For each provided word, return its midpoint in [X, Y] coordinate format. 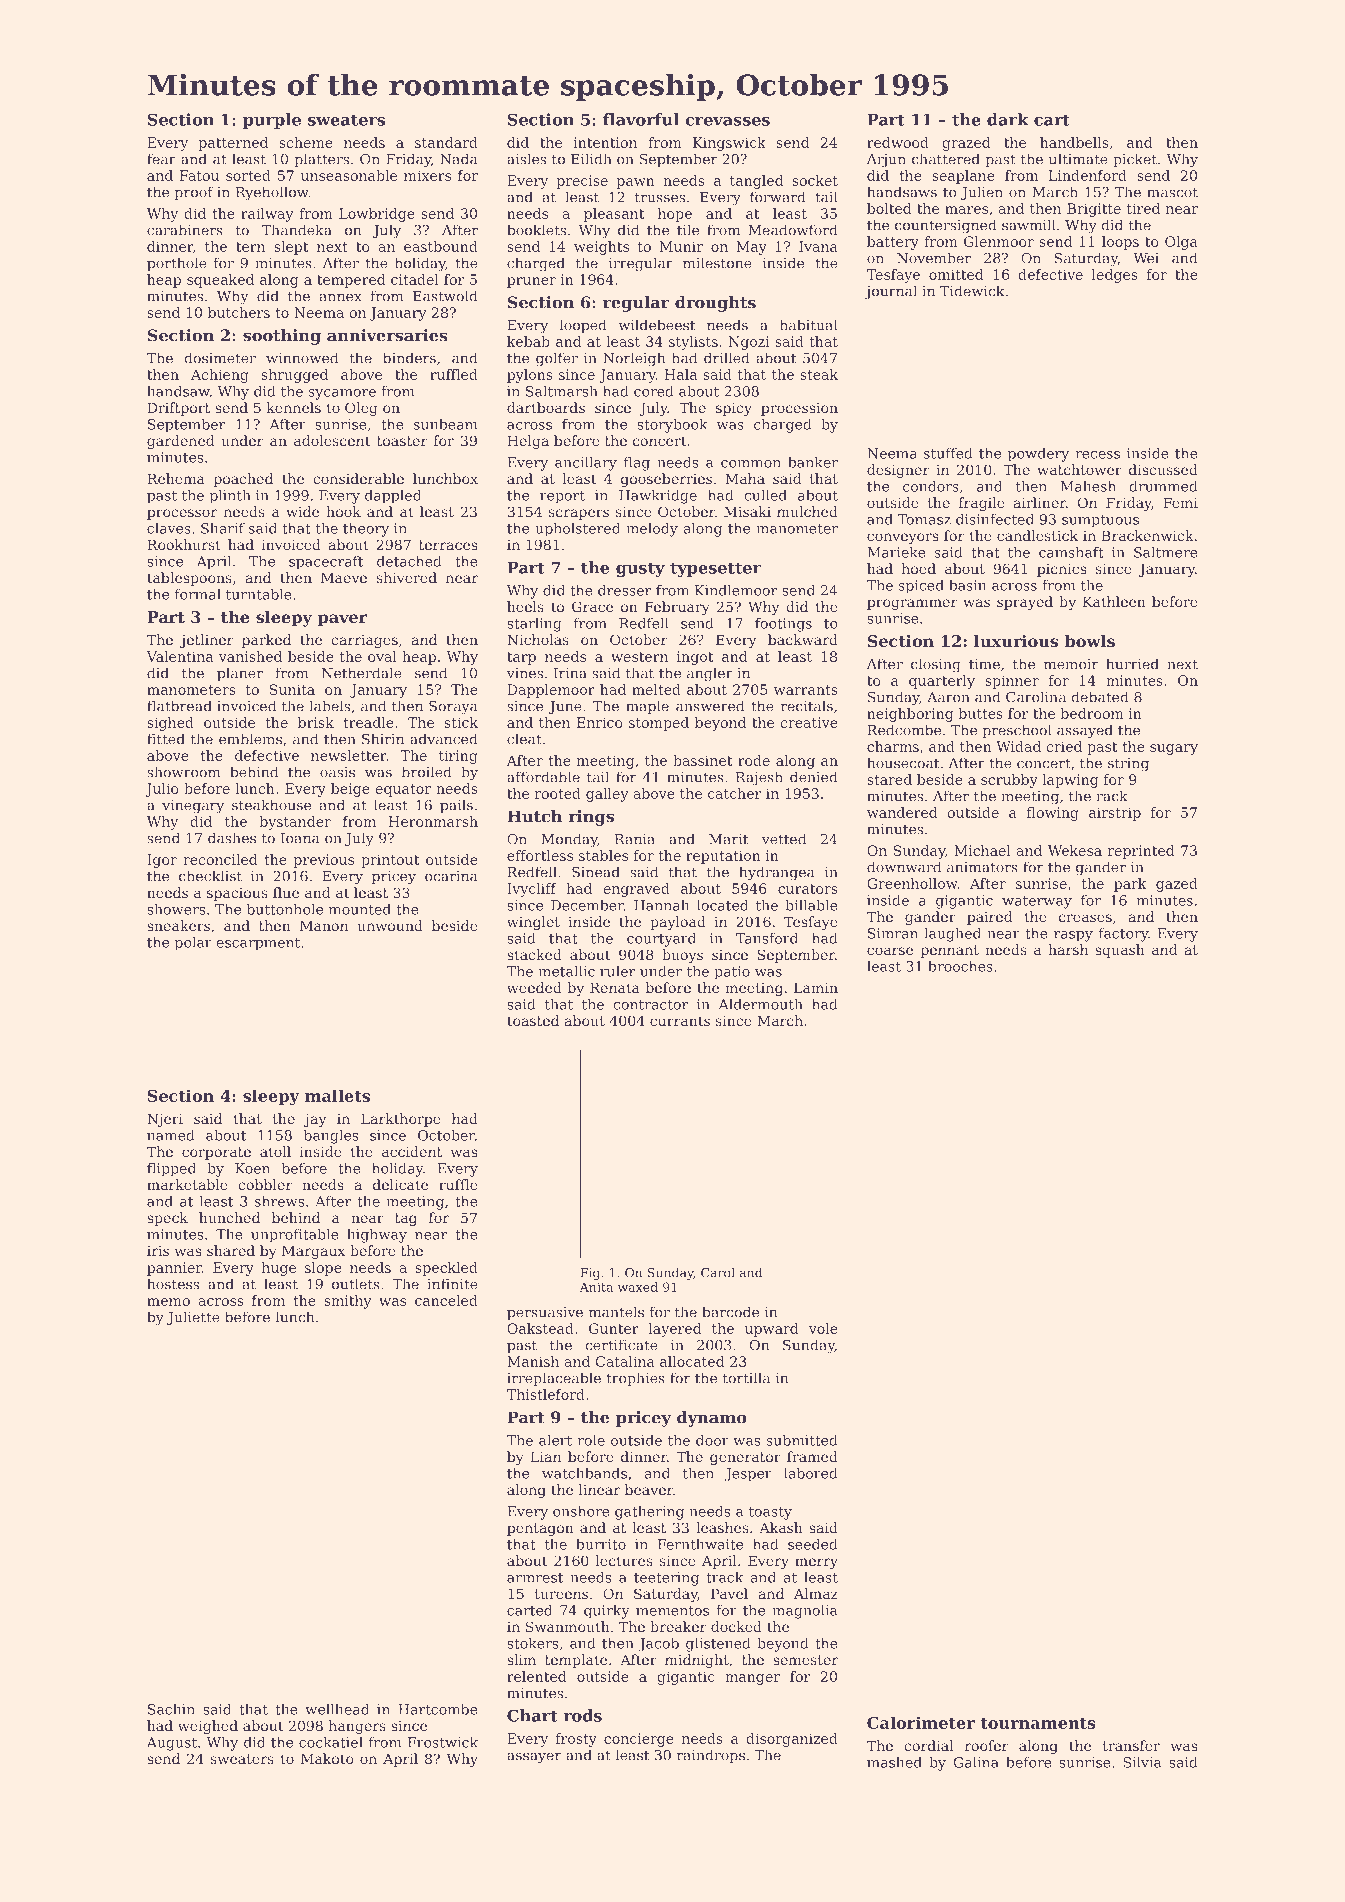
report [562, 497]
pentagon [540, 1529]
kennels [293, 407]
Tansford [767, 938]
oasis [337, 772]
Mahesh [1088, 486]
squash [1120, 951]
